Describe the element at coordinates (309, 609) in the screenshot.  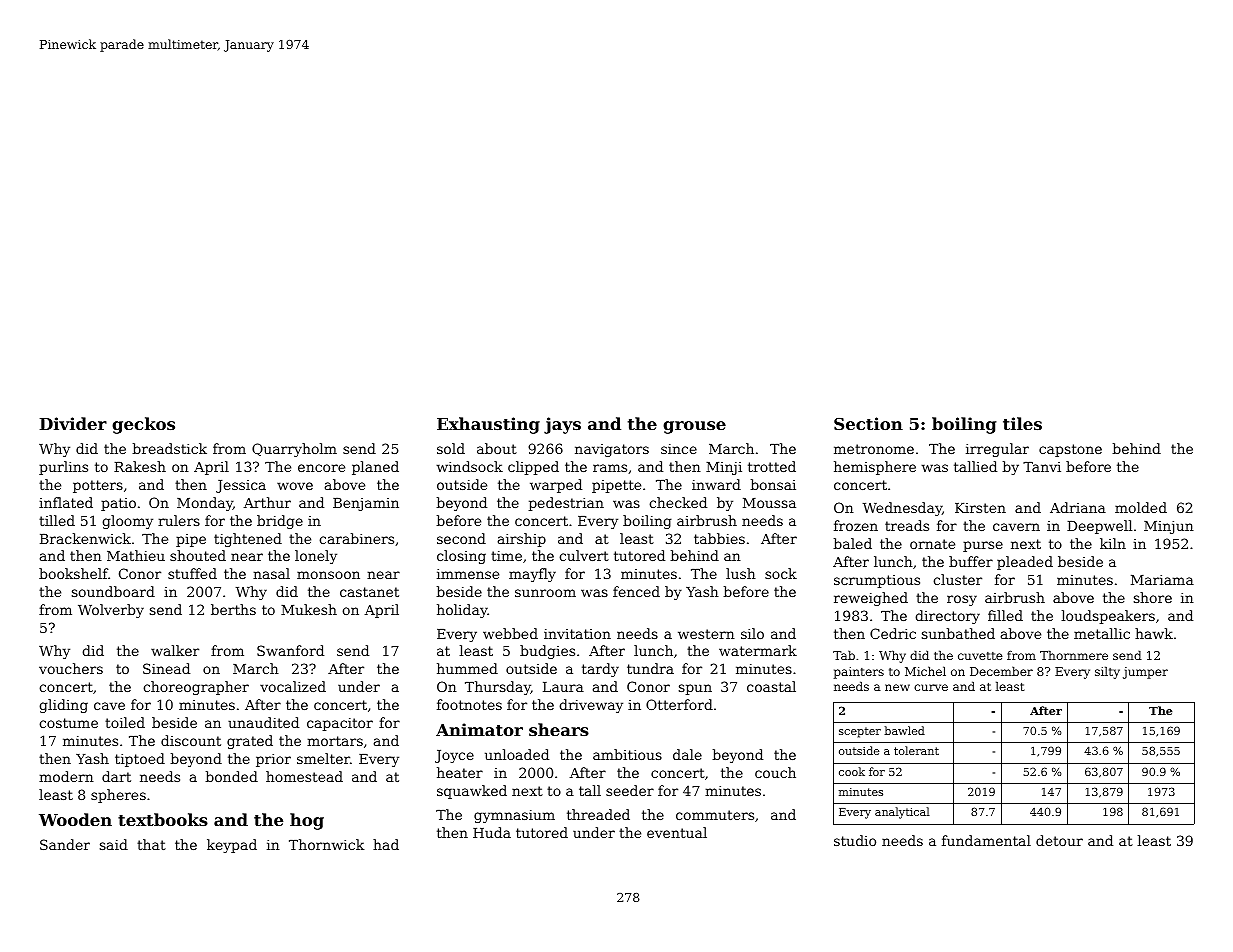
I see `Mukesh` at that location.
